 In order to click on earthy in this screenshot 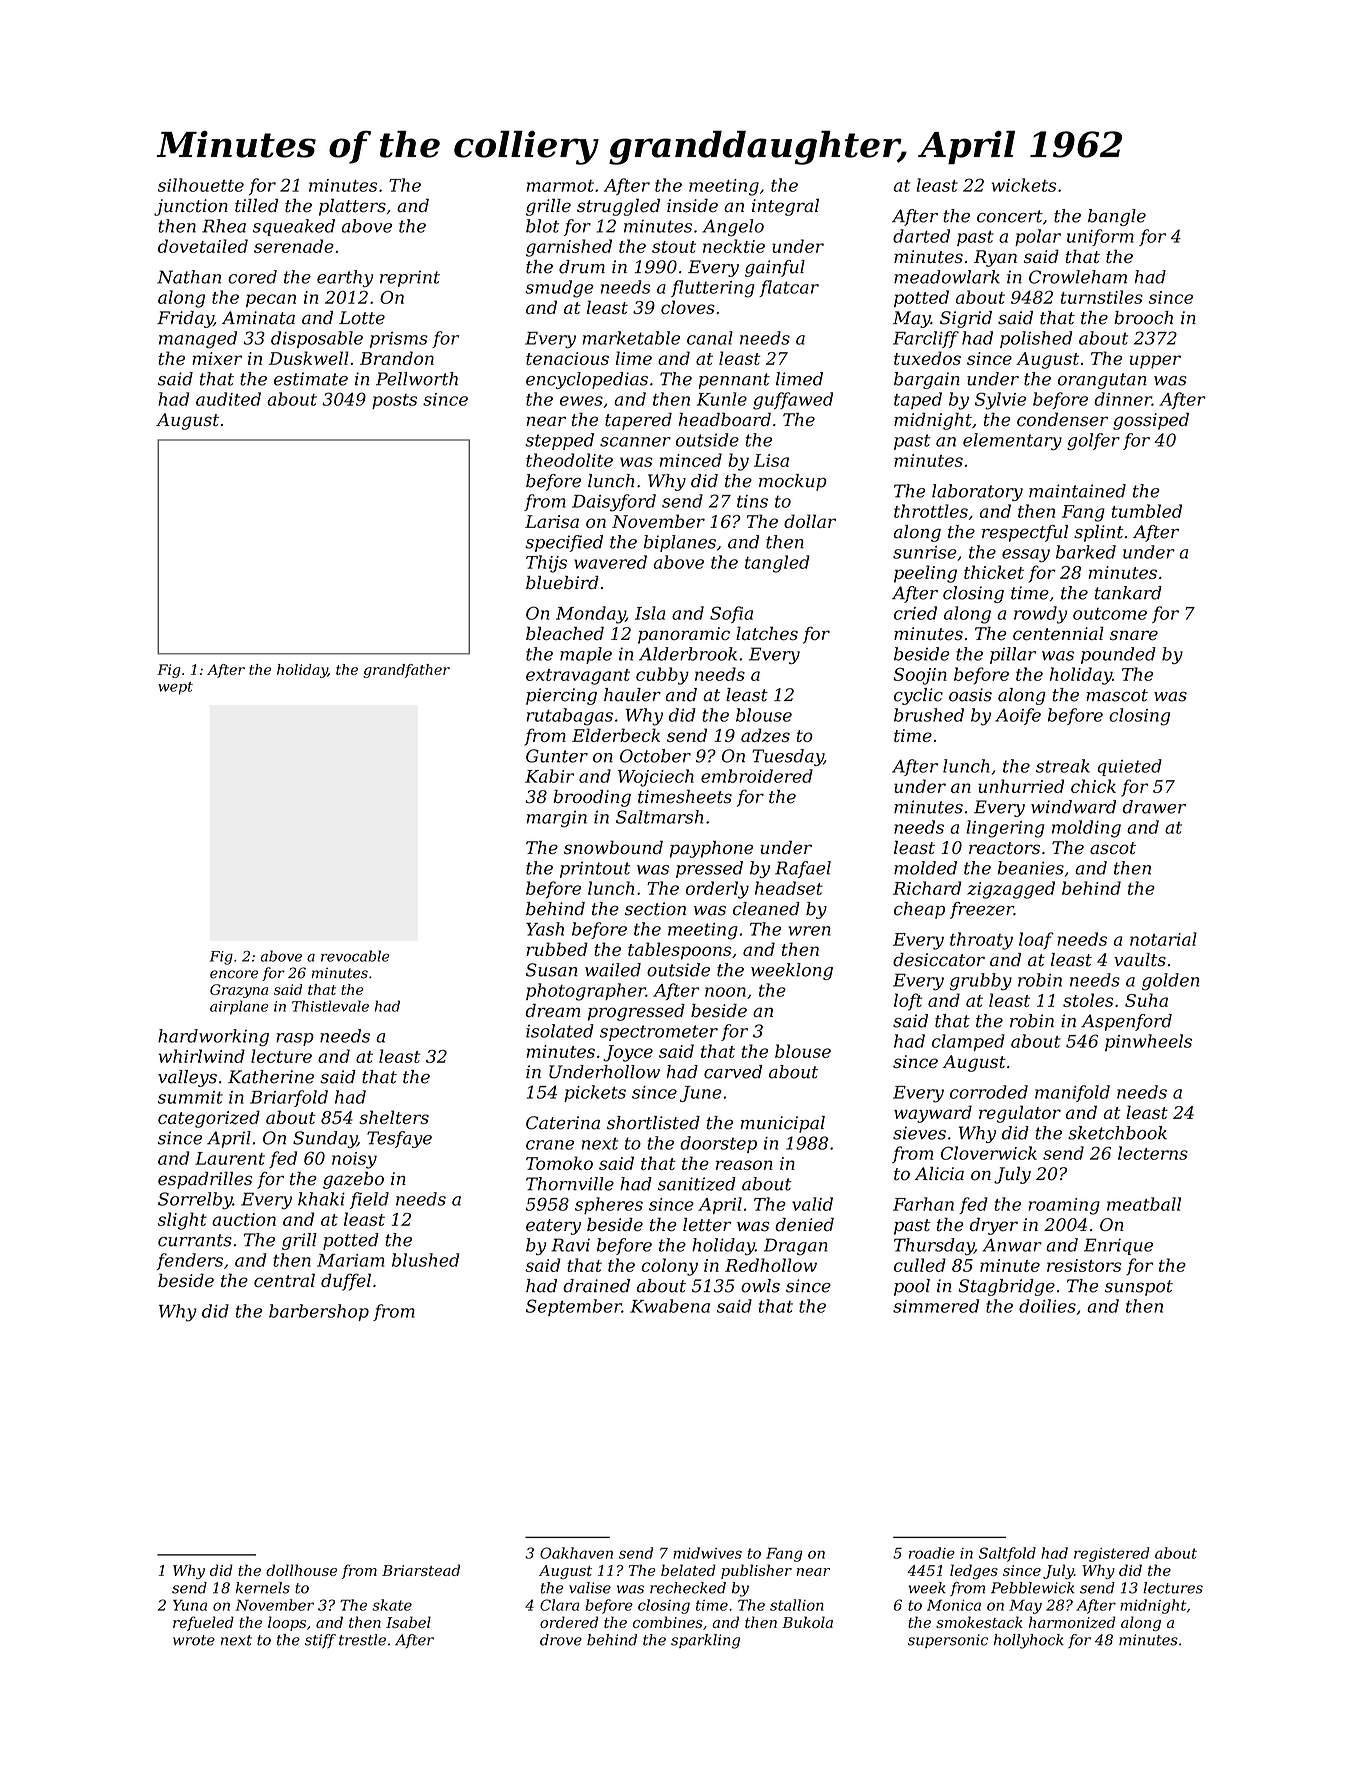, I will do `click(345, 278)`.
